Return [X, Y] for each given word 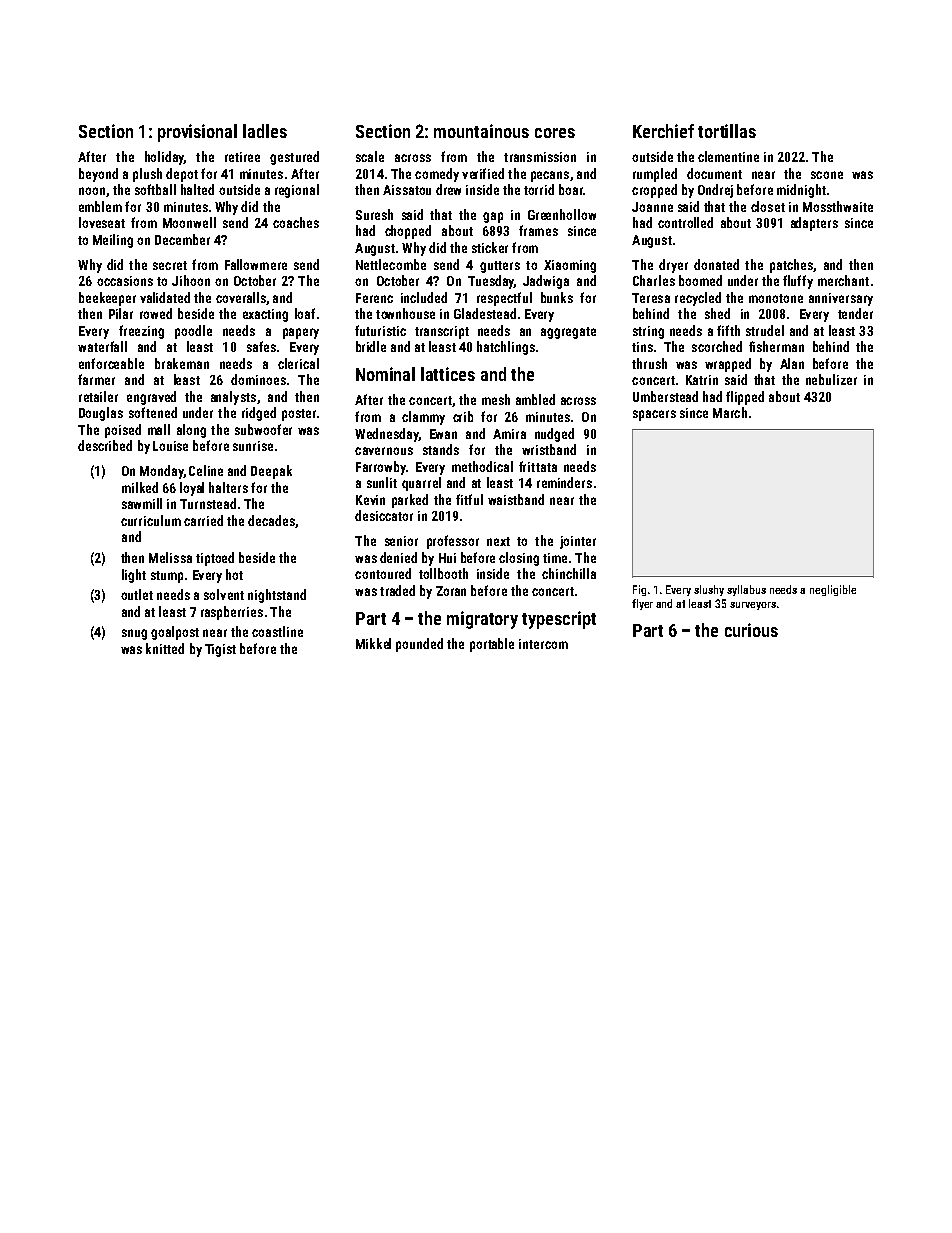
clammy [423, 418]
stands [441, 449]
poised [123, 431]
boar [571, 189]
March [730, 412]
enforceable [111, 363]
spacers [654, 415]
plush [147, 175]
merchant [843, 280]
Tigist [220, 650]
